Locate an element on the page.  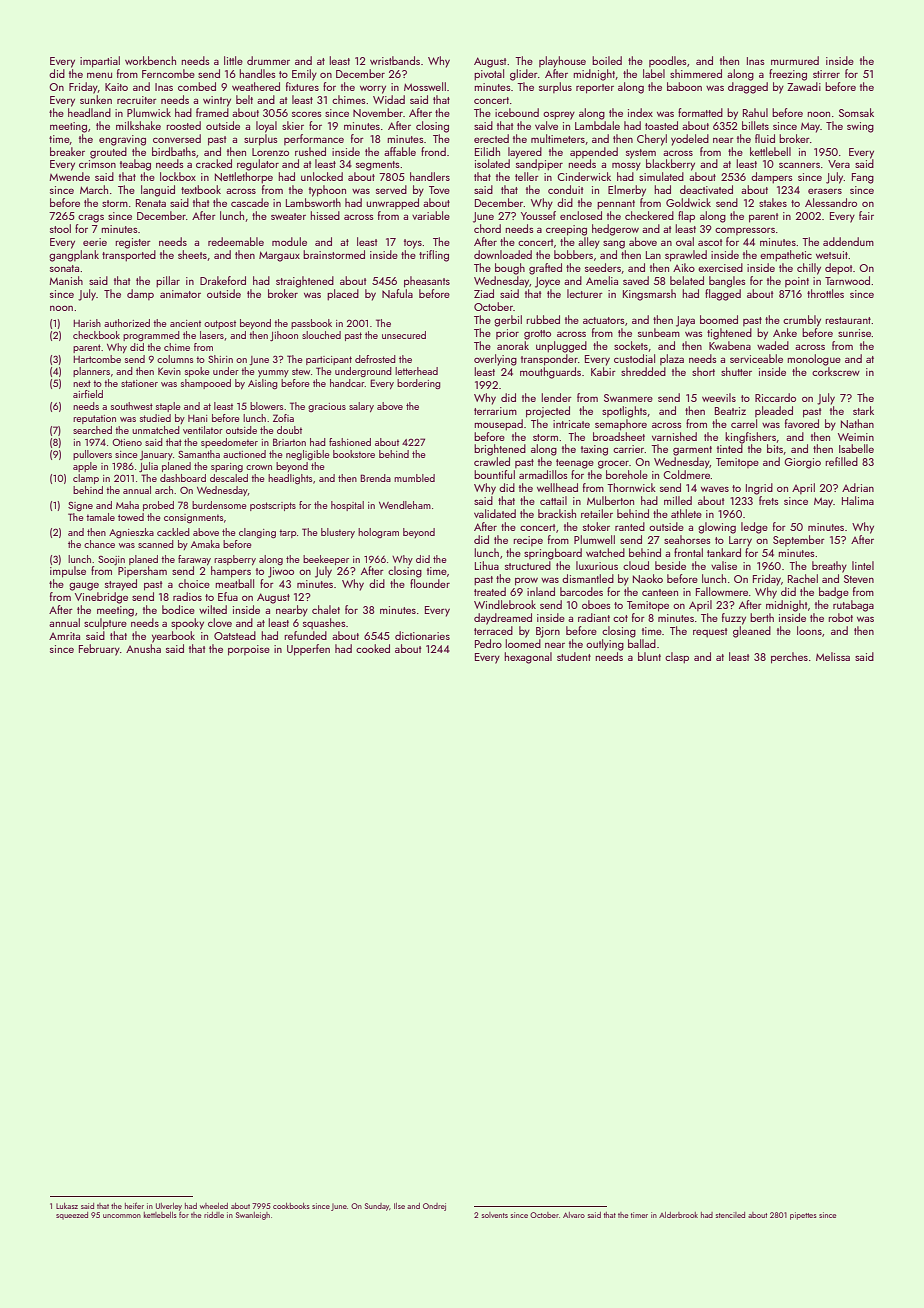
Melissa is located at coordinates (833, 656).
